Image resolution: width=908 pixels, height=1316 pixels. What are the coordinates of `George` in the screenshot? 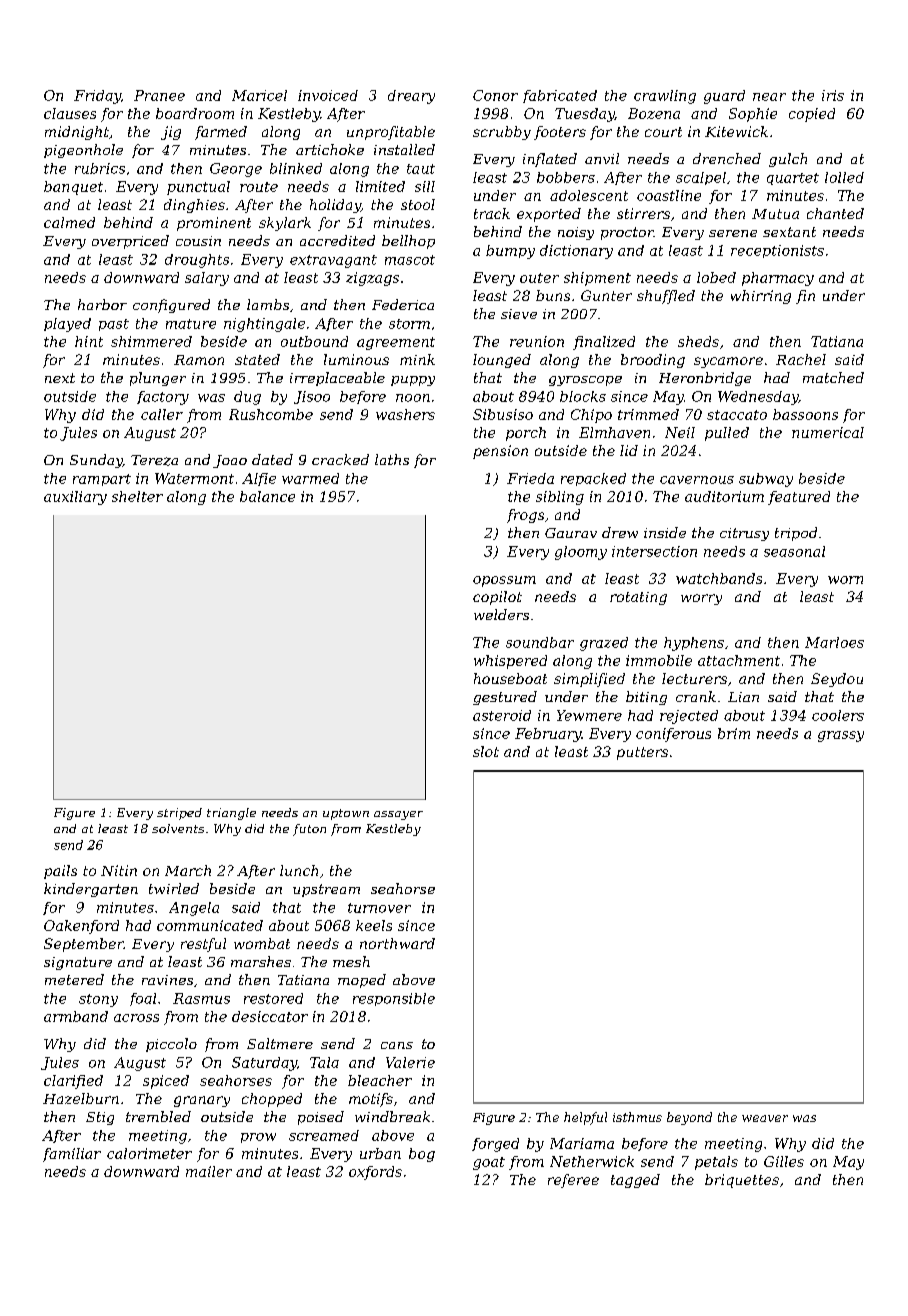 It's located at (236, 170).
